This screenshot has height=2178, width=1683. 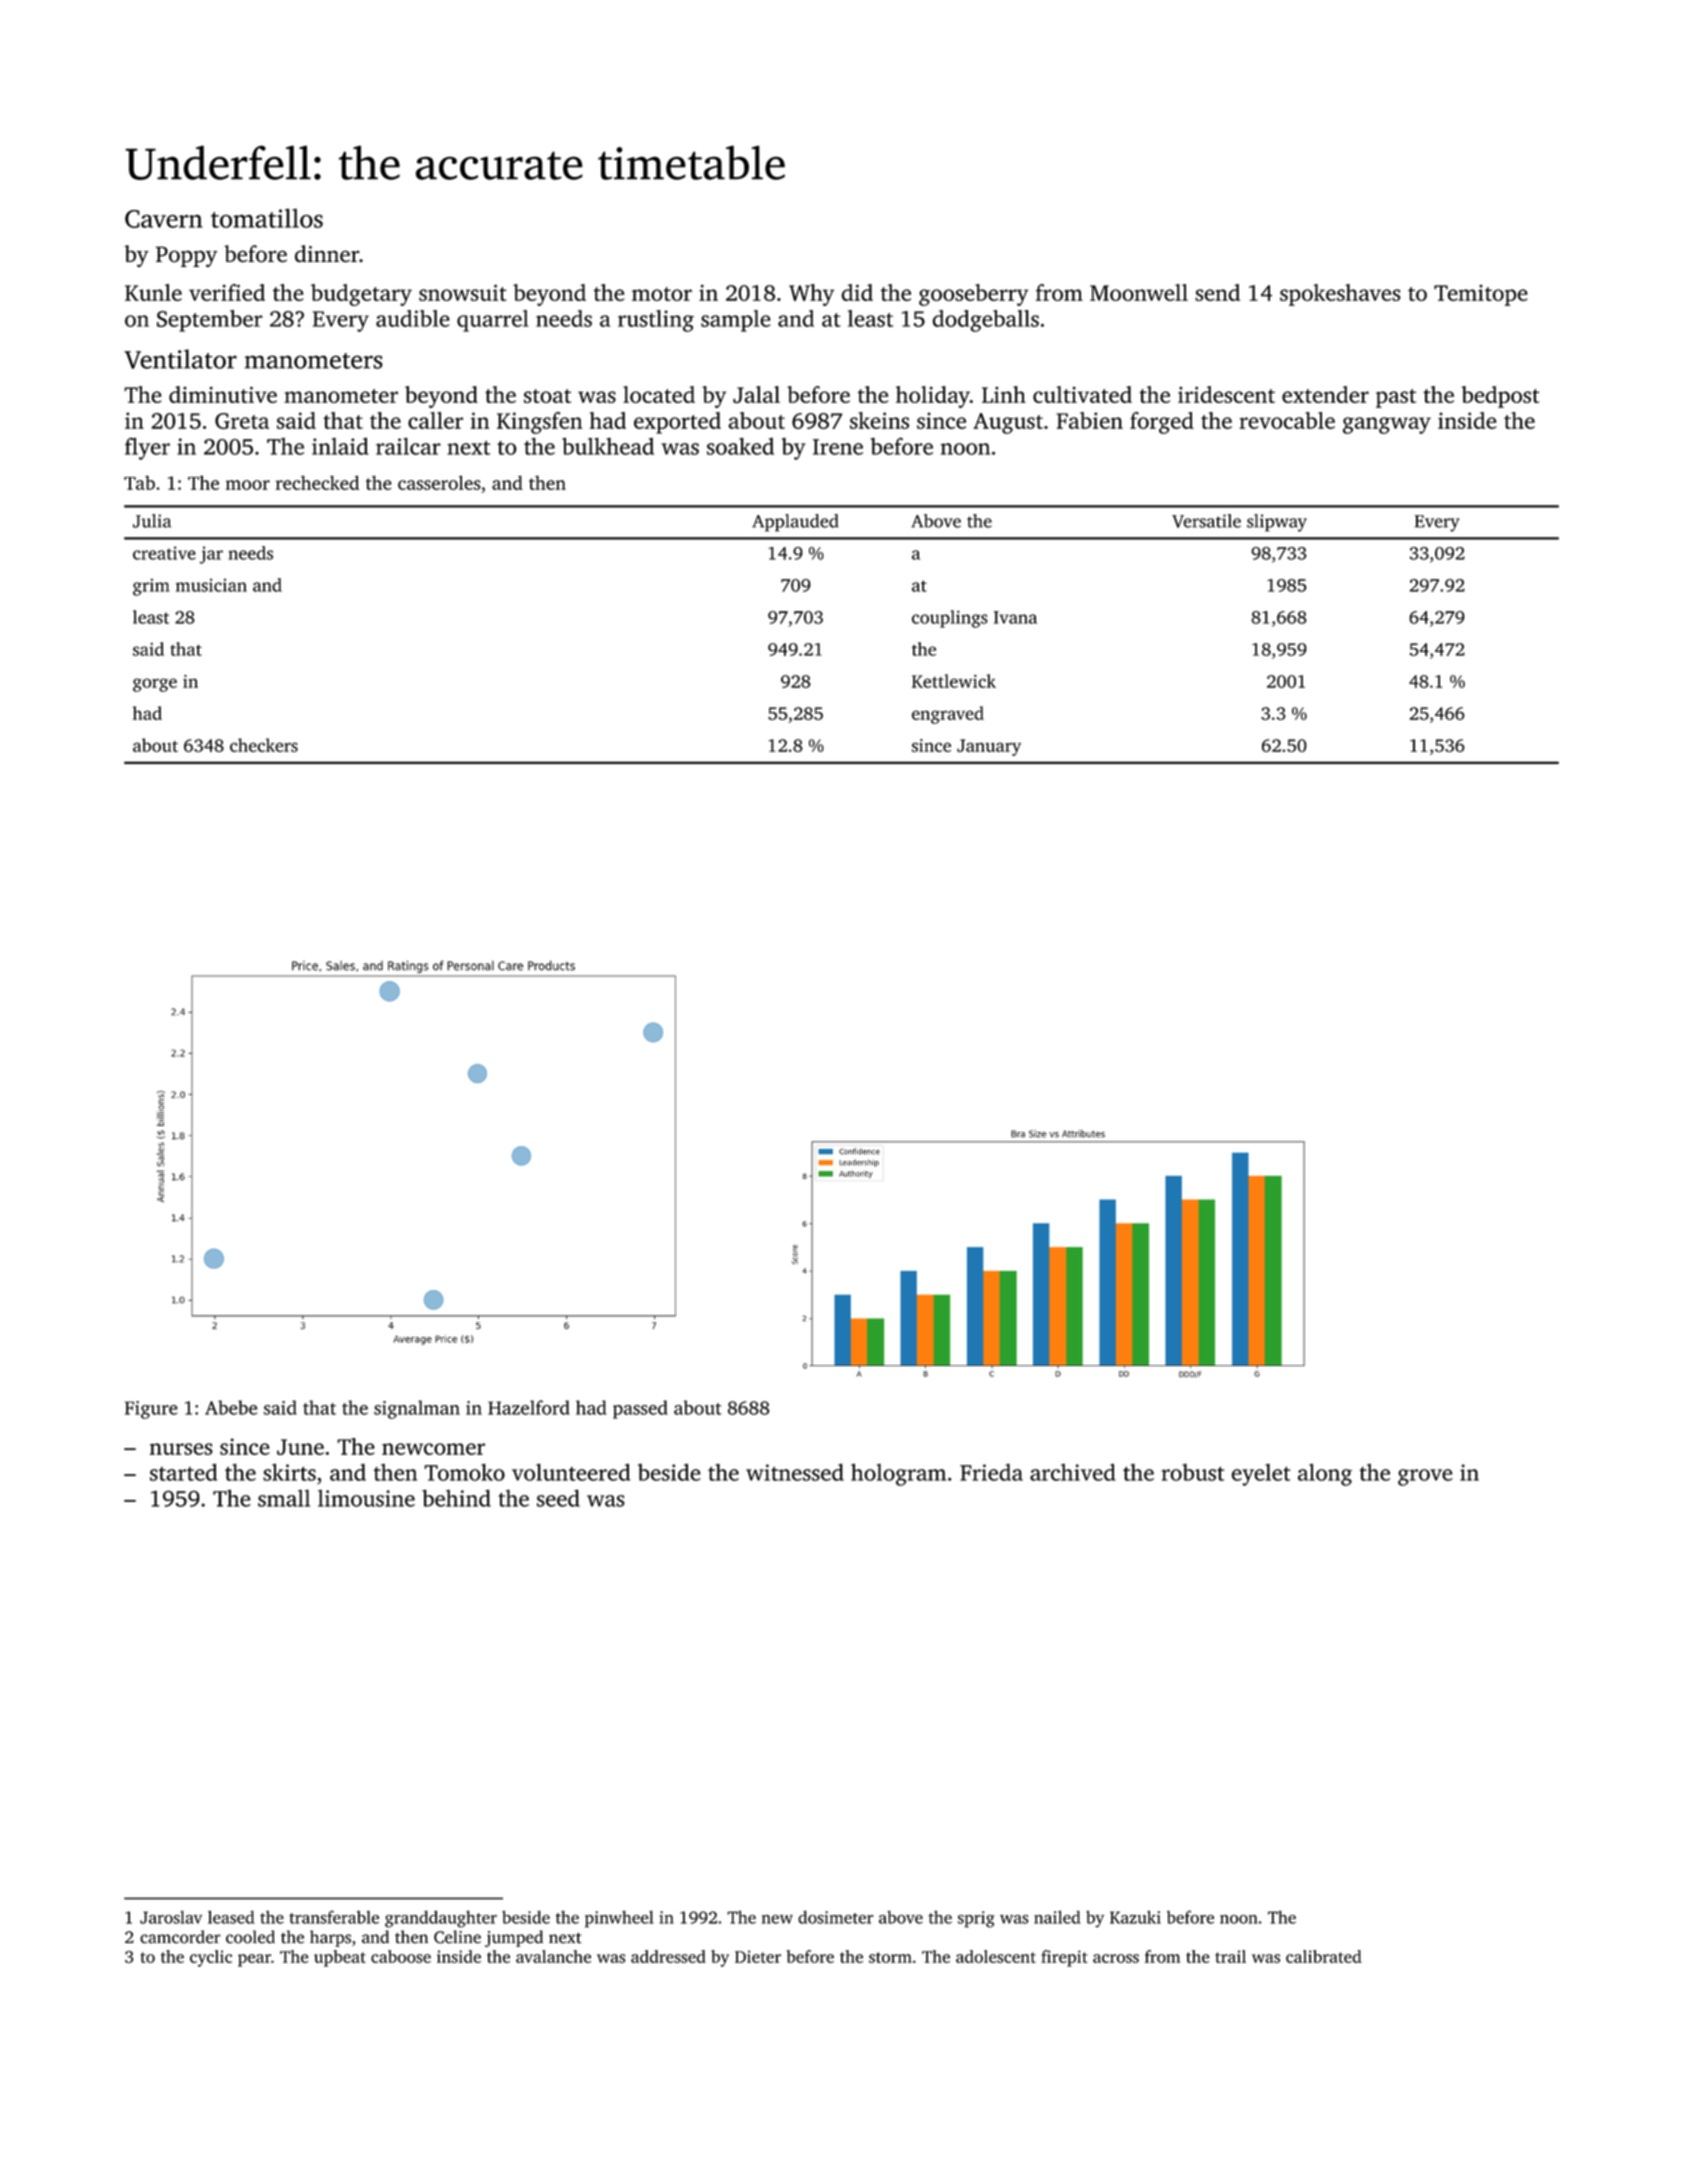 What do you see at coordinates (795, 1472) in the screenshot?
I see `witnessed` at bounding box center [795, 1472].
